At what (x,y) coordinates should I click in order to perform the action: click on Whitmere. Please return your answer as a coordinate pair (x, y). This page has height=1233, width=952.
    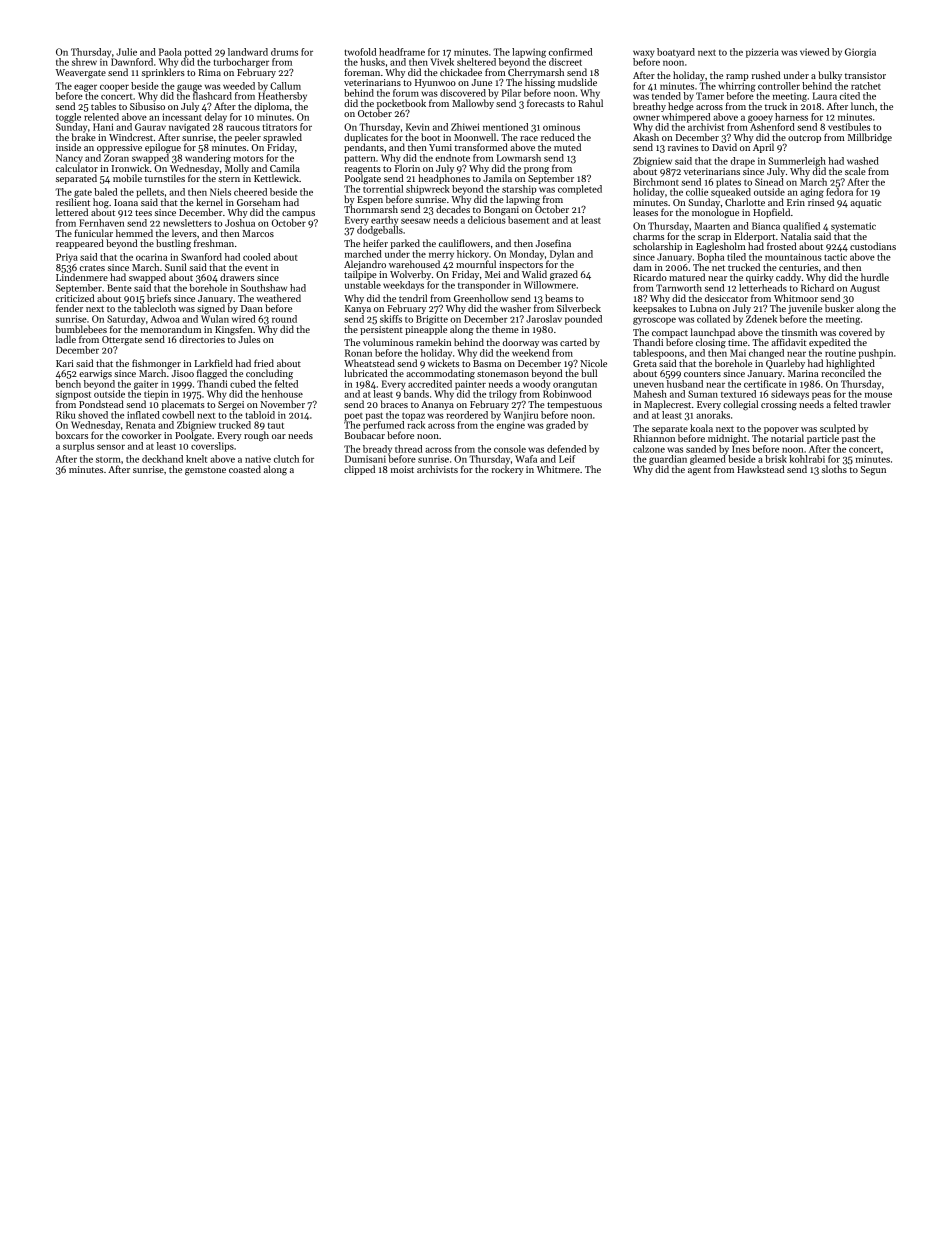
    Looking at the image, I should click on (558, 469).
